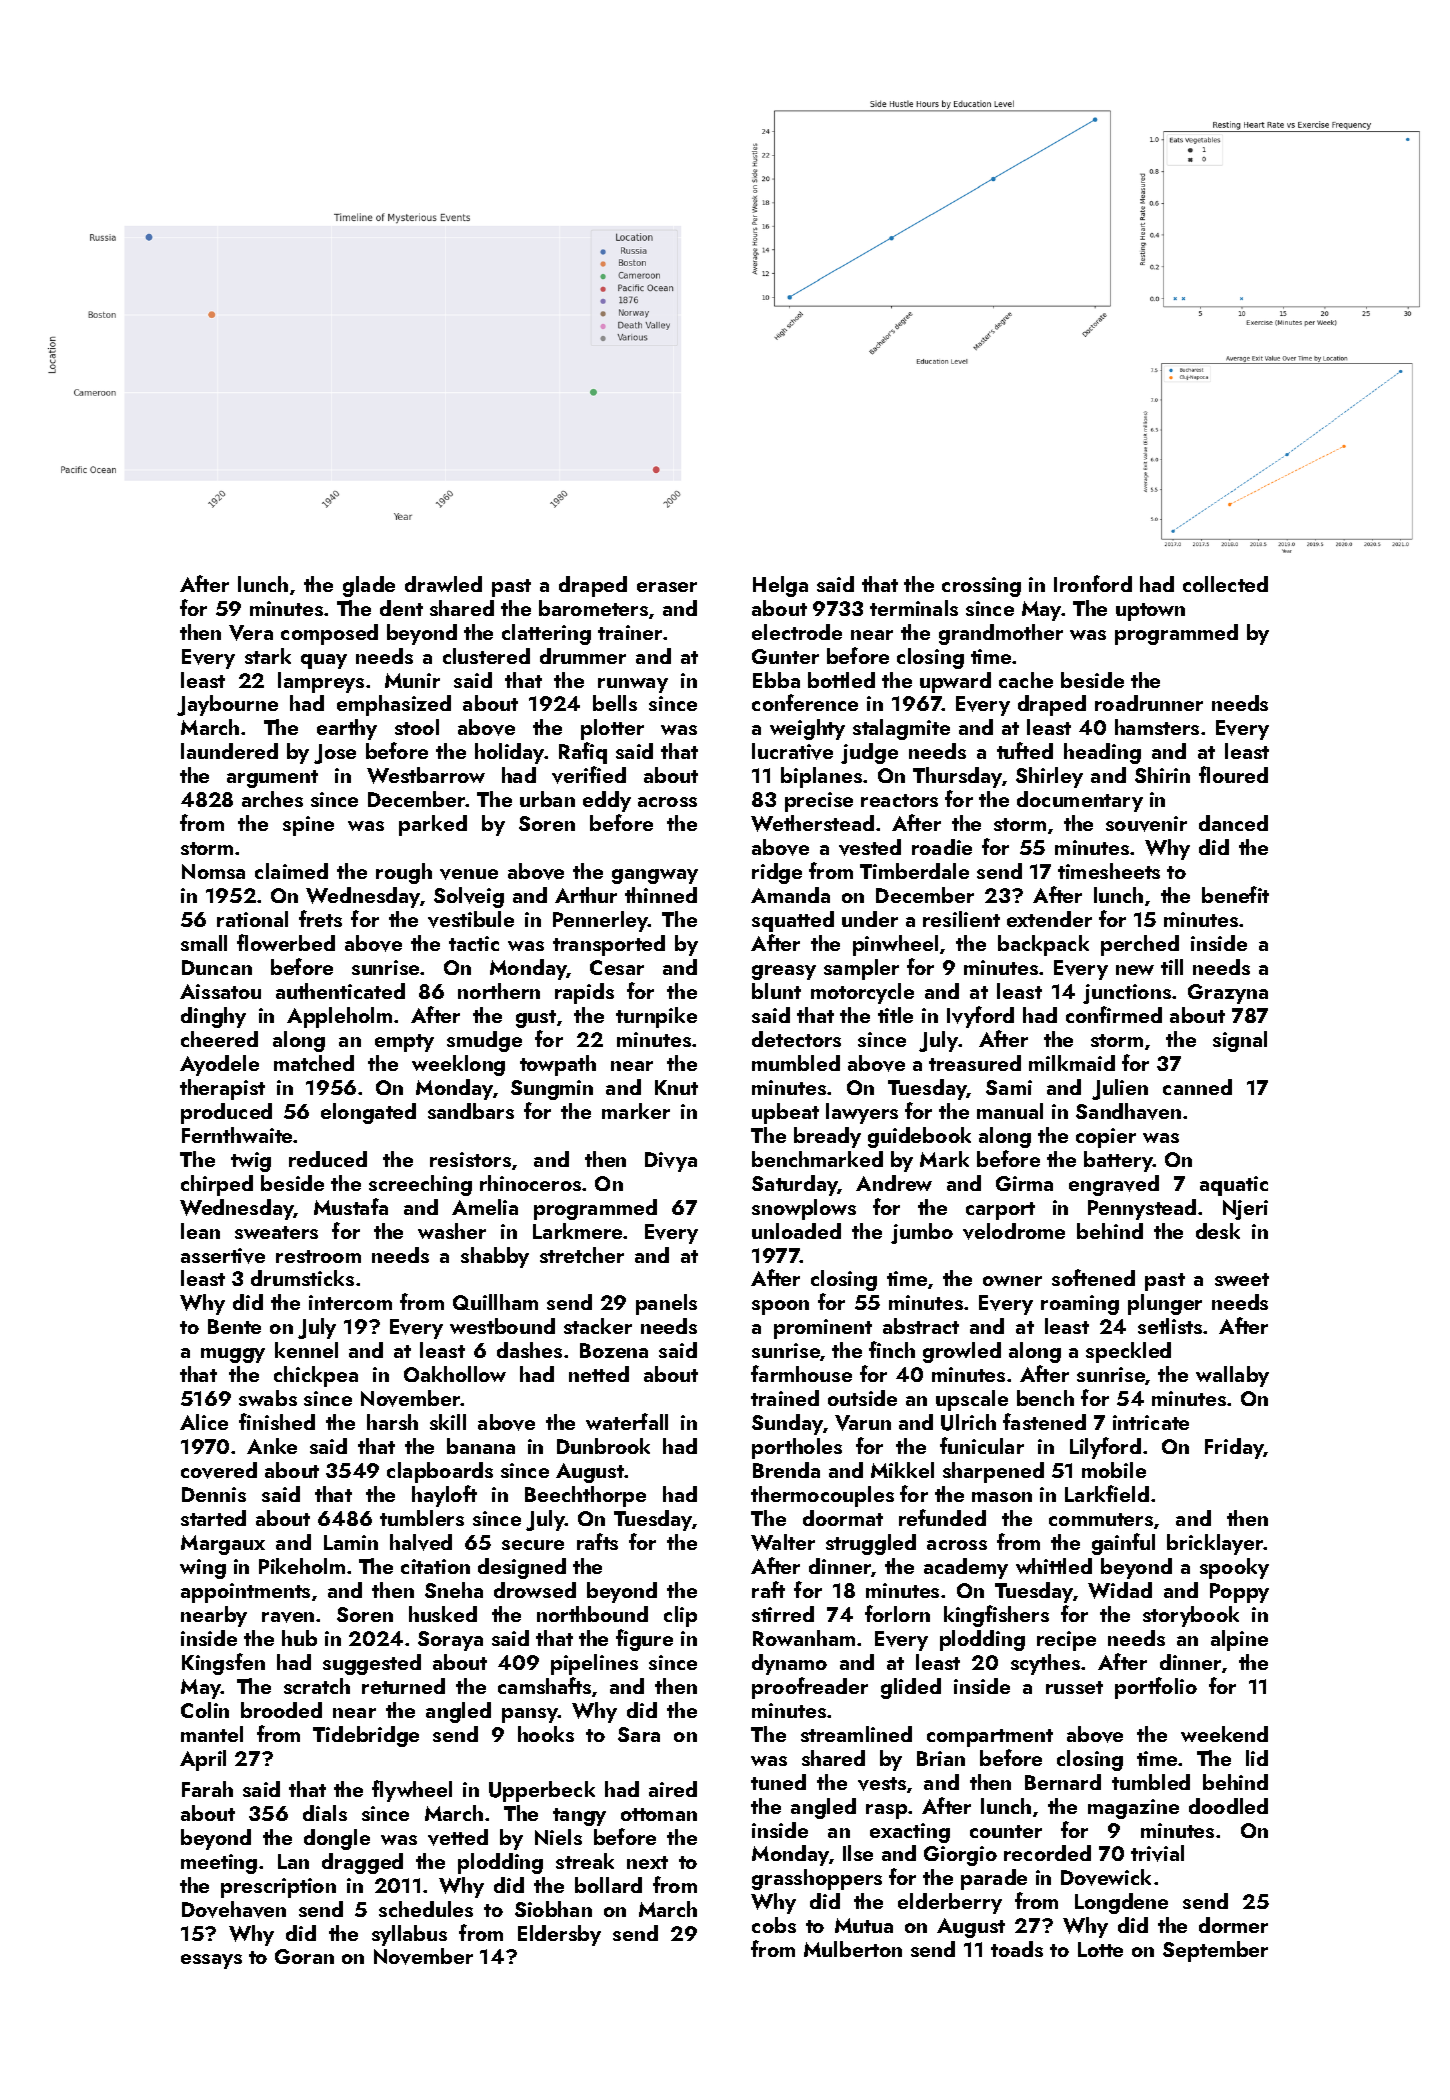  What do you see at coordinates (317, 1686) in the screenshot?
I see `scratch` at bounding box center [317, 1686].
